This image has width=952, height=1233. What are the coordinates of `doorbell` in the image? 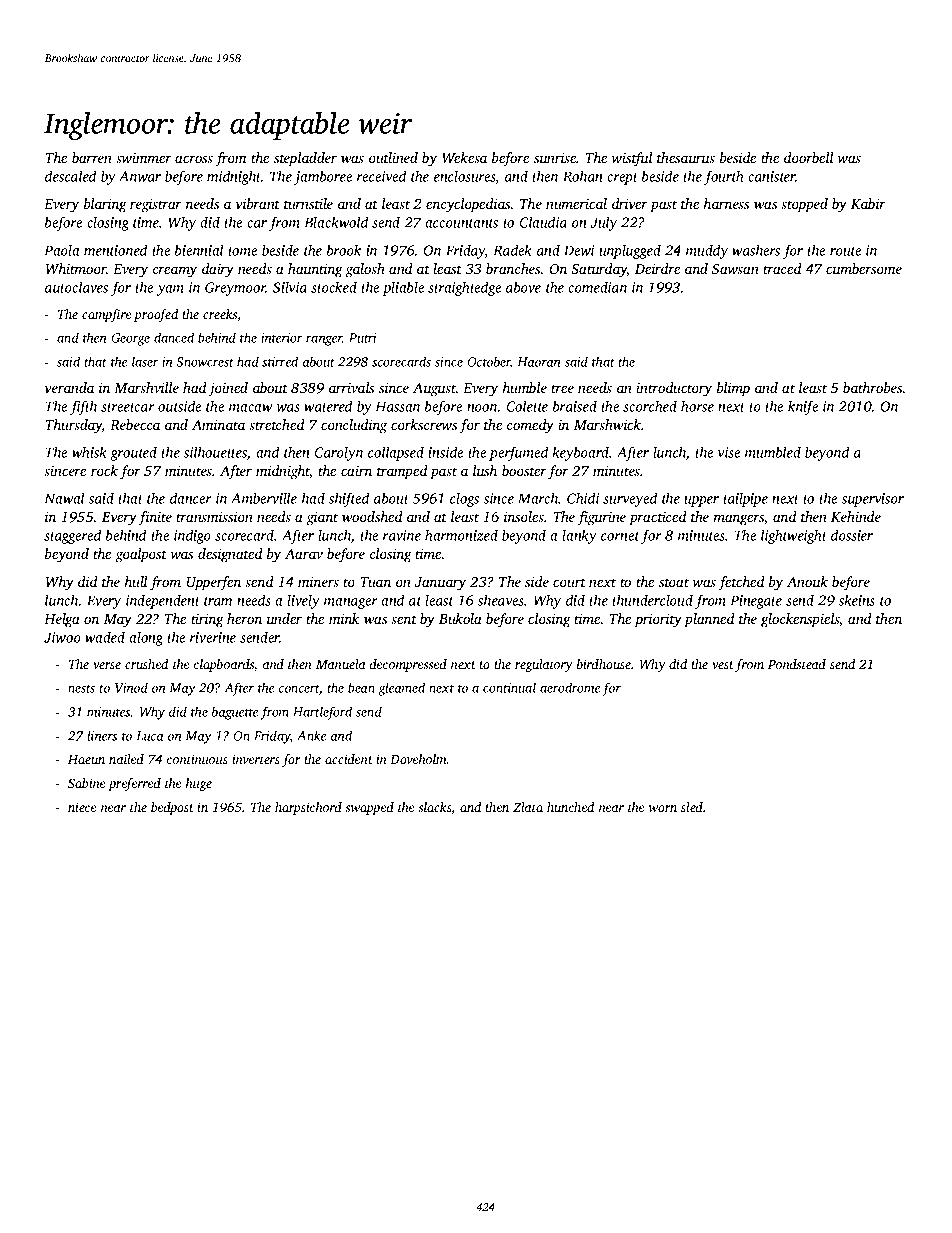 It's located at (808, 157).
